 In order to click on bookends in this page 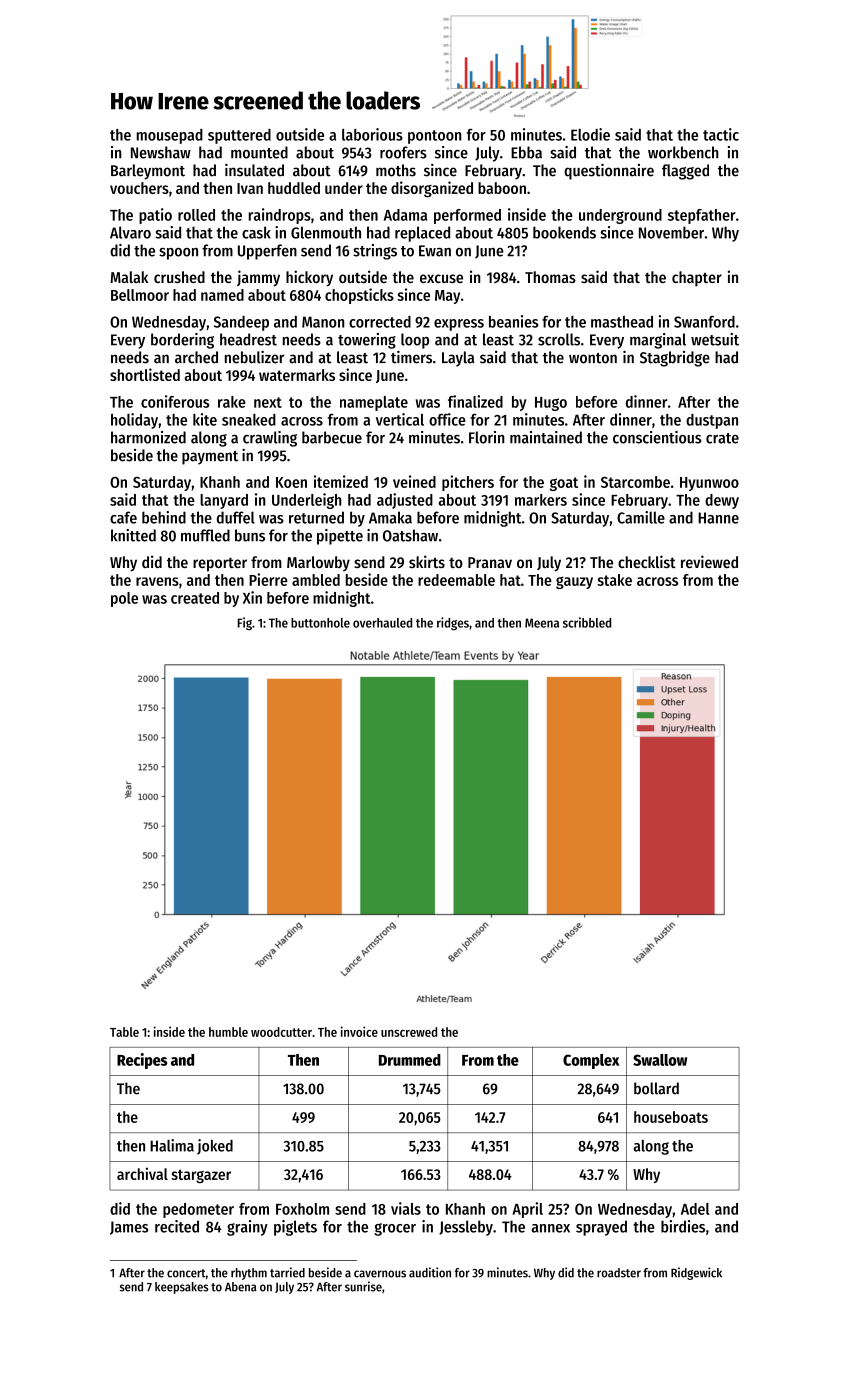, I will do `click(564, 232)`.
